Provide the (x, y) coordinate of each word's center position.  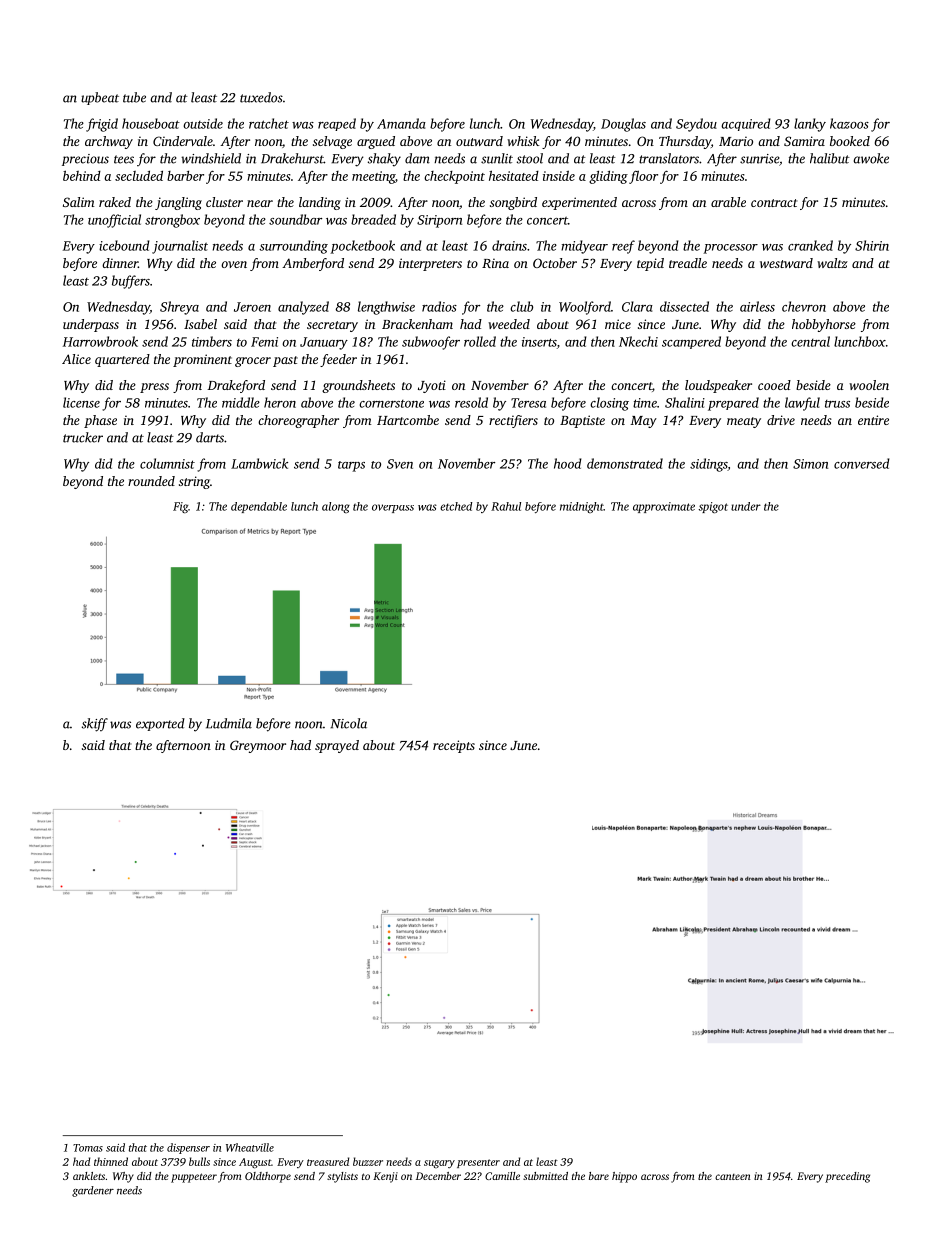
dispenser (188, 1148)
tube (134, 97)
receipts (454, 746)
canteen (733, 1177)
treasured (328, 1161)
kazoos (849, 123)
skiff (95, 725)
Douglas (623, 125)
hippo (624, 1177)
